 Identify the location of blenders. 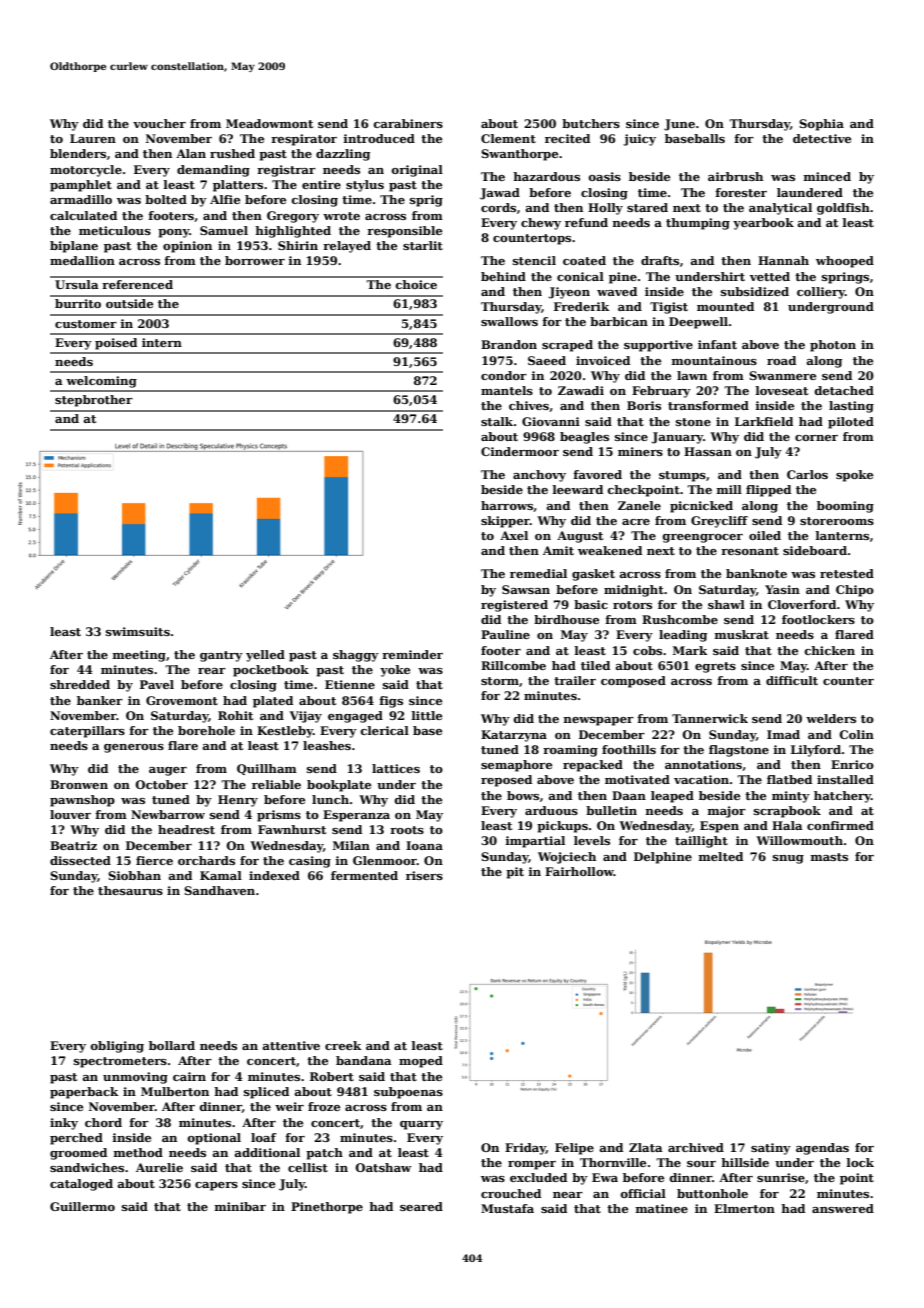
(78, 153).
